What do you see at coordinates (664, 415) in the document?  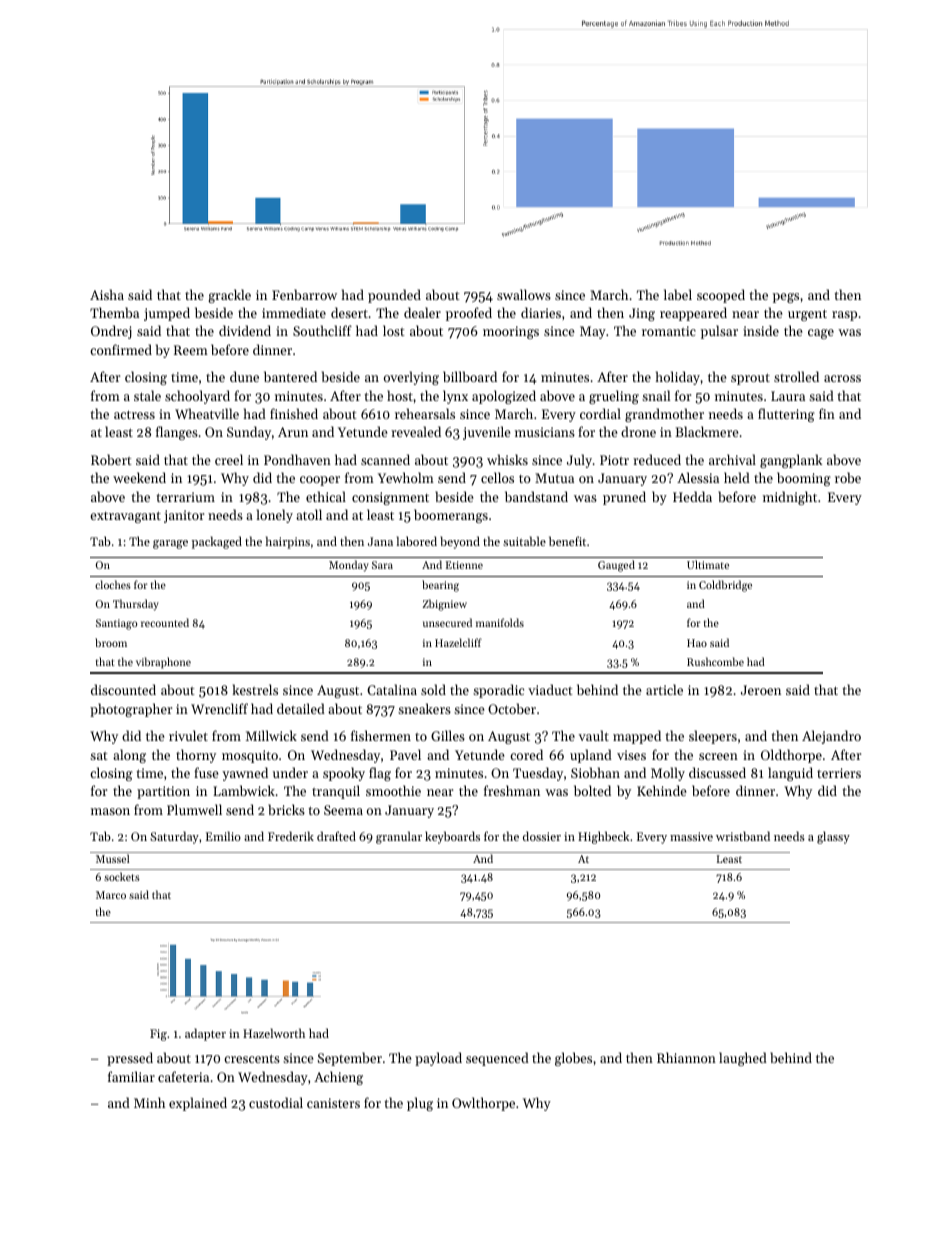 I see `grandmother` at bounding box center [664, 415].
